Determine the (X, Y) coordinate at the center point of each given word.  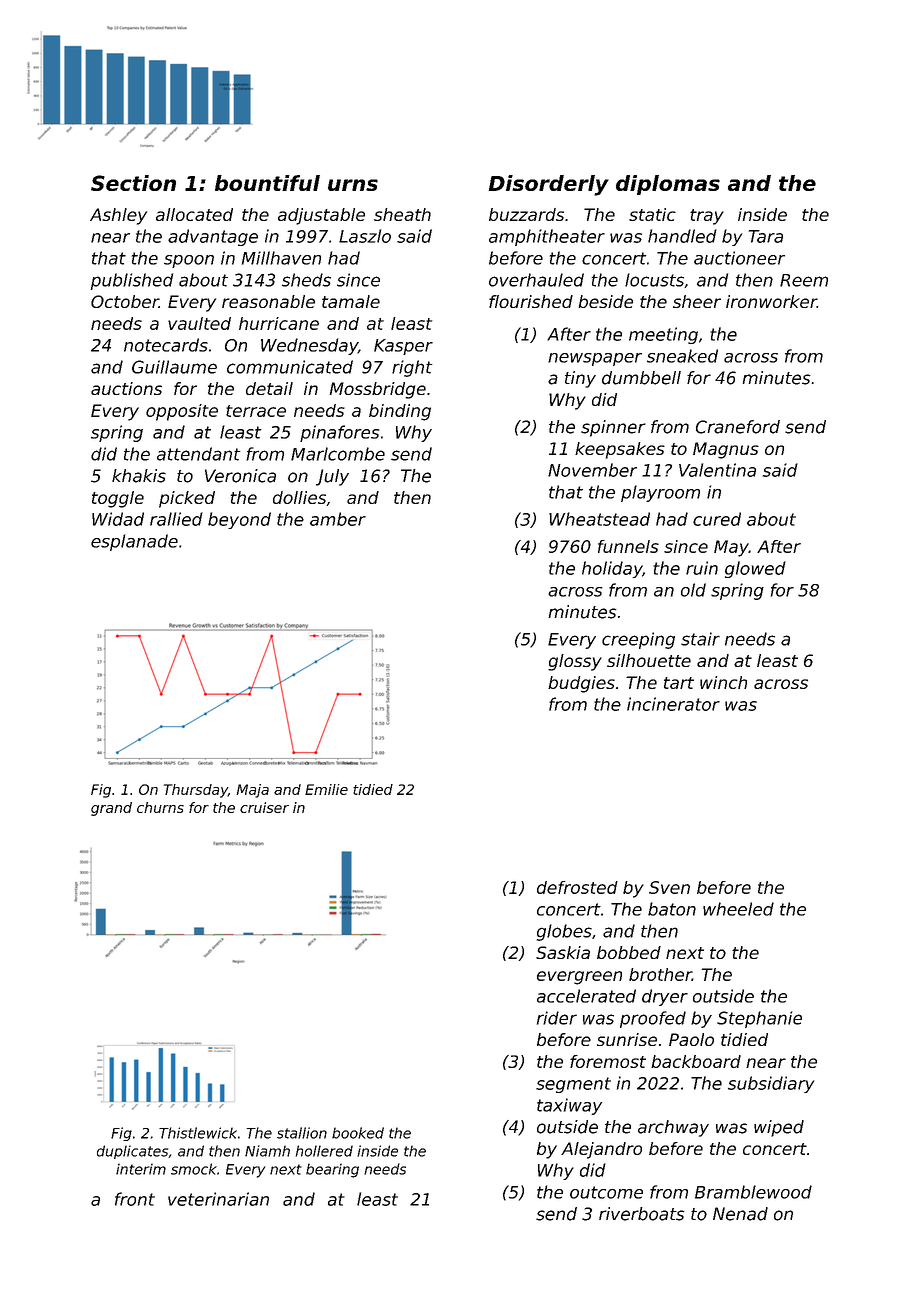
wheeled (738, 909)
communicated (290, 367)
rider (557, 1018)
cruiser (264, 807)
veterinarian (218, 1199)
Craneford (738, 427)
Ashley (118, 216)
